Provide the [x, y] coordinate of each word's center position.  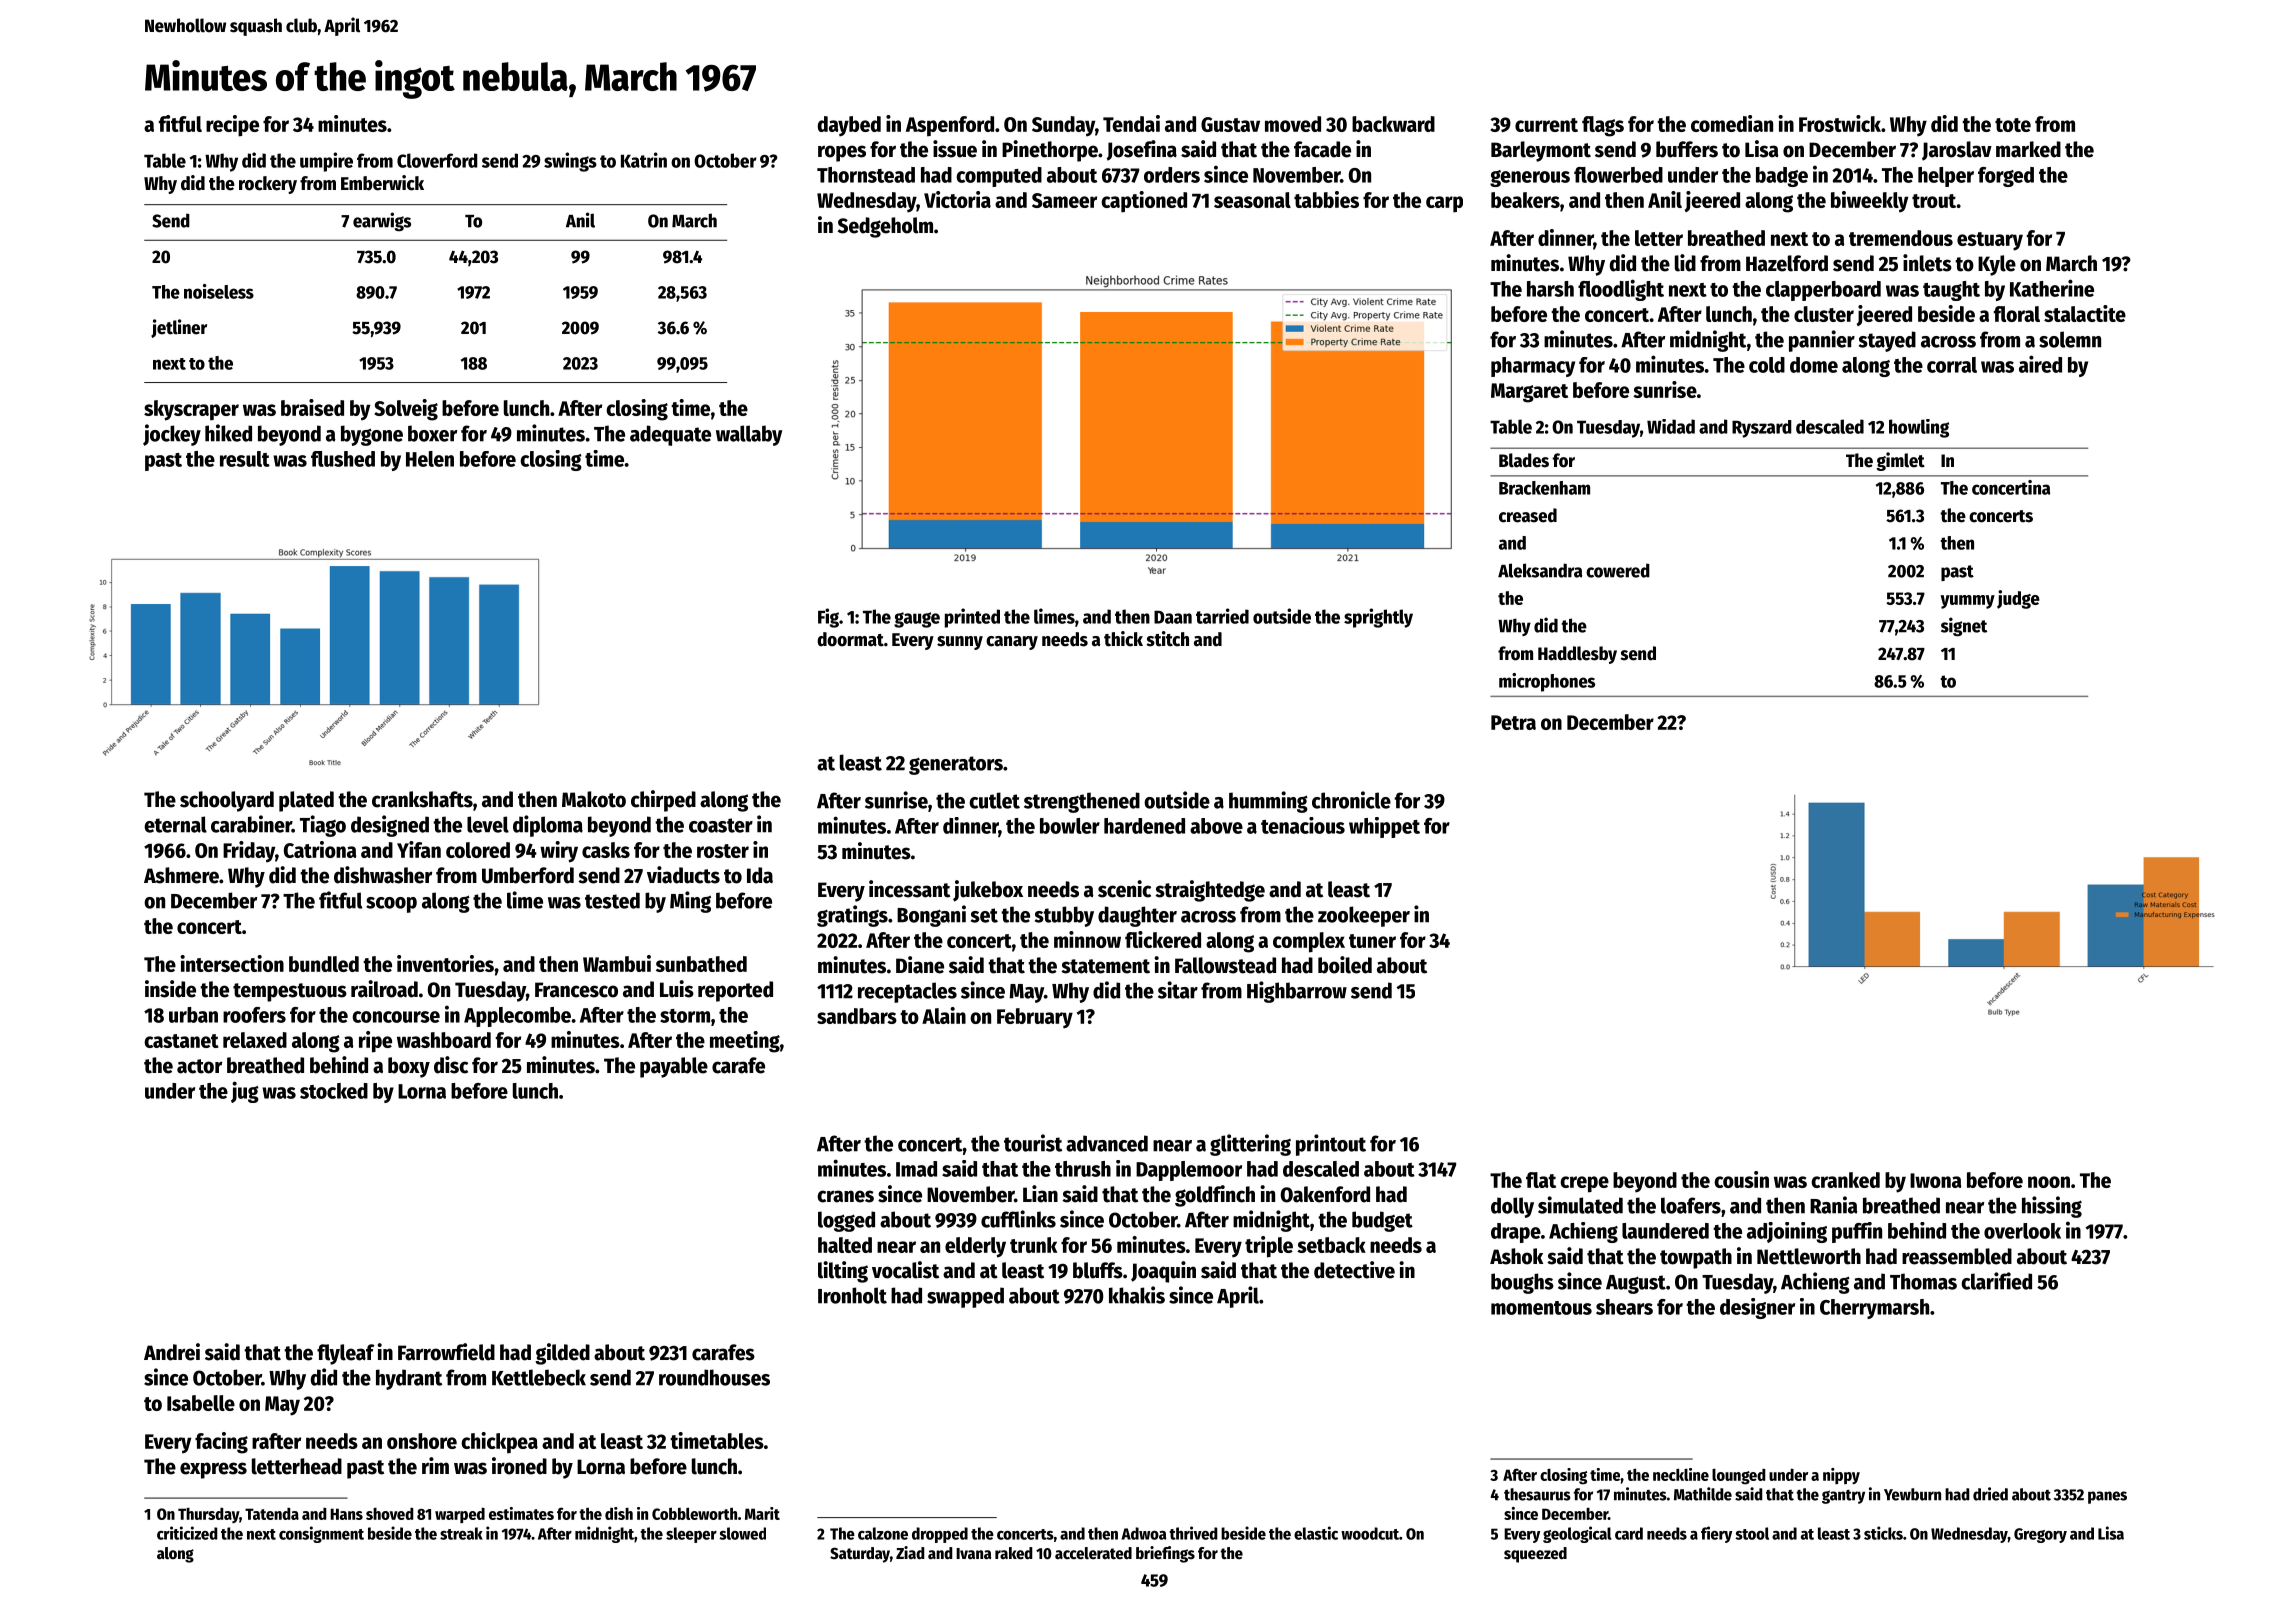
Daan [1173, 617]
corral [1952, 365]
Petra [1513, 722]
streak [461, 1533]
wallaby [749, 435]
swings [570, 162]
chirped [663, 801]
